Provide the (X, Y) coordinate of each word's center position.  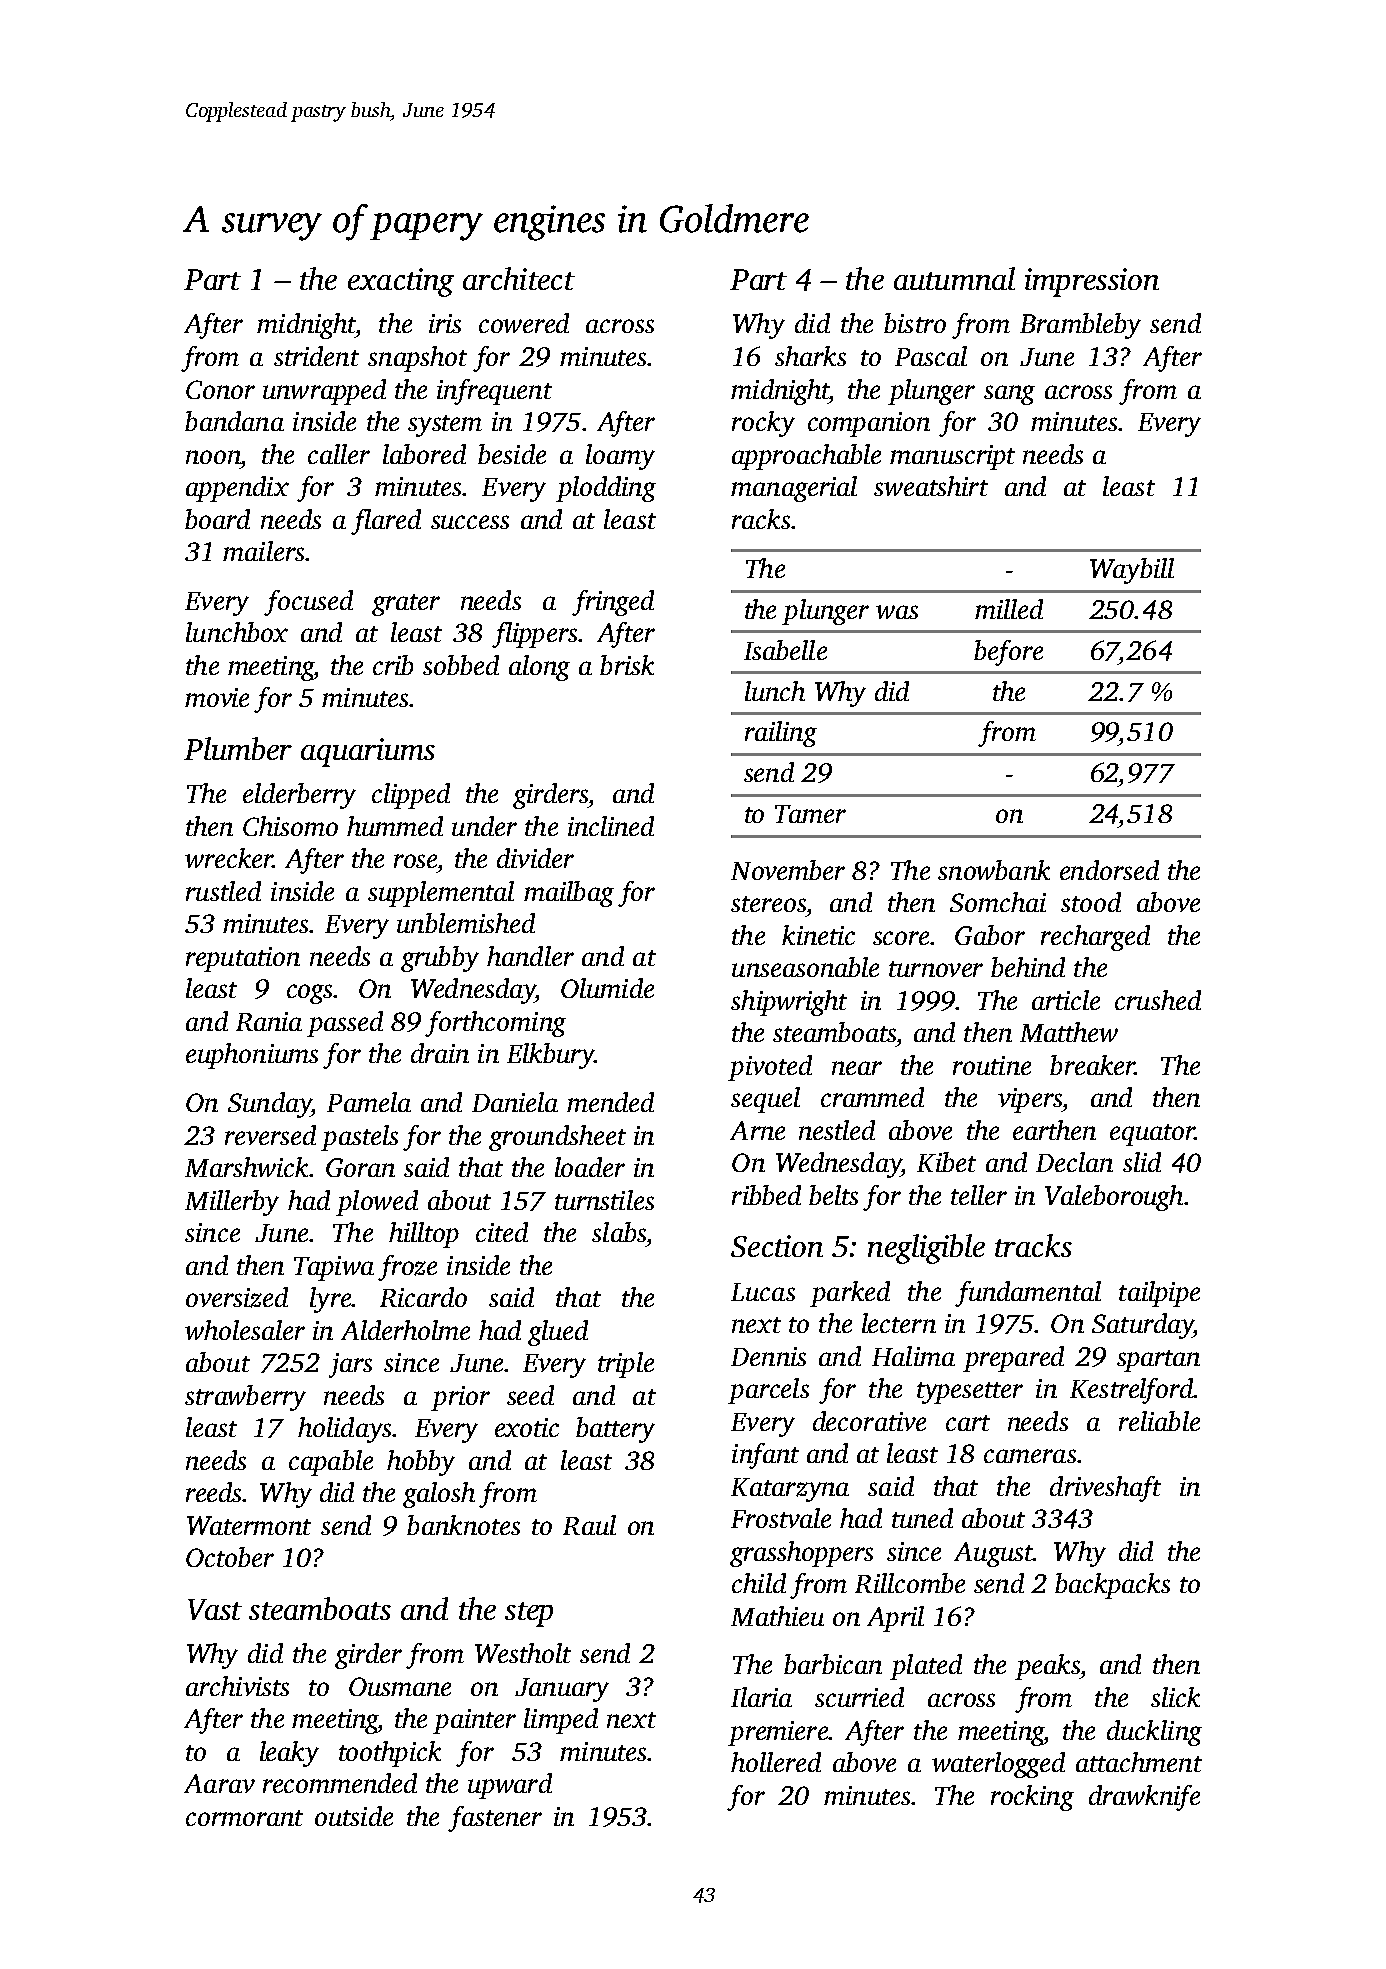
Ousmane (400, 1686)
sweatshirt (931, 486)
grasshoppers (801, 1554)
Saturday (1142, 1326)
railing (781, 734)
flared (386, 522)
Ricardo (423, 1297)
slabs (619, 1232)
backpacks (1112, 1586)
